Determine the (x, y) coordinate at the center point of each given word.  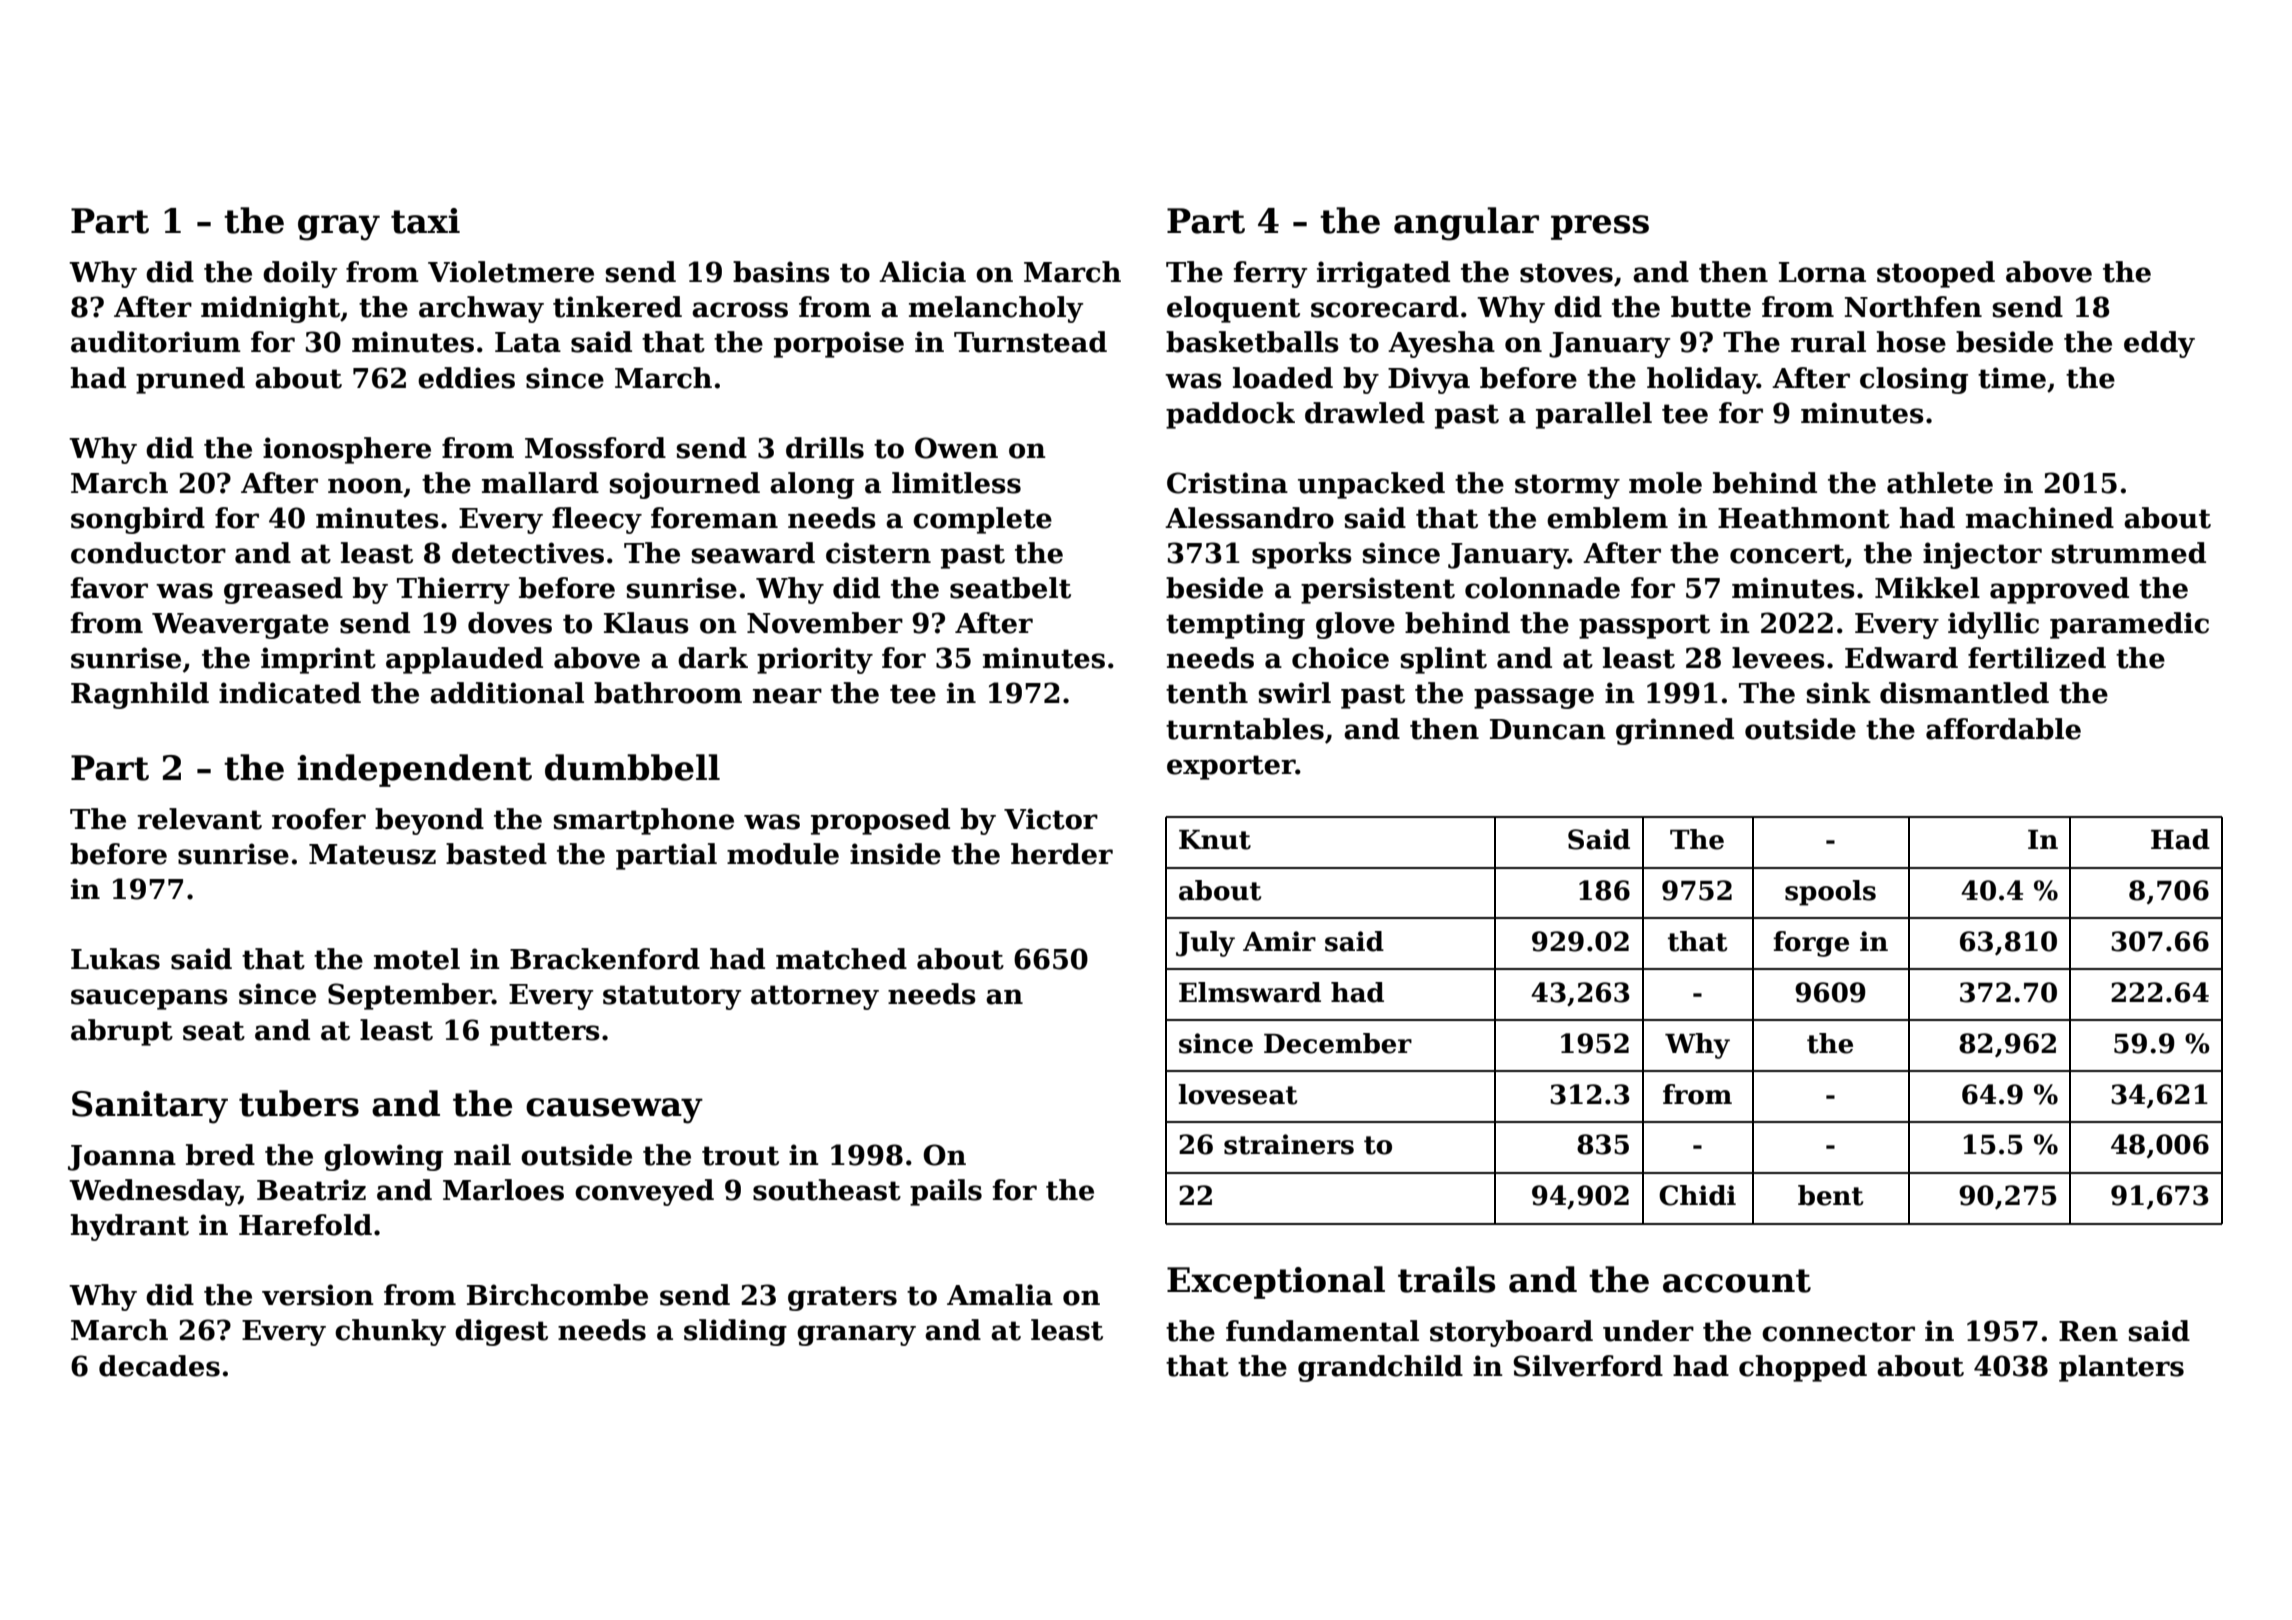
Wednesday (154, 1192)
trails (1446, 1279)
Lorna (1822, 272)
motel (417, 959)
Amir (1279, 941)
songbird (138, 520)
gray (339, 228)
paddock (1230, 415)
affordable (2003, 729)
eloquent (1233, 309)
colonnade (1542, 588)
